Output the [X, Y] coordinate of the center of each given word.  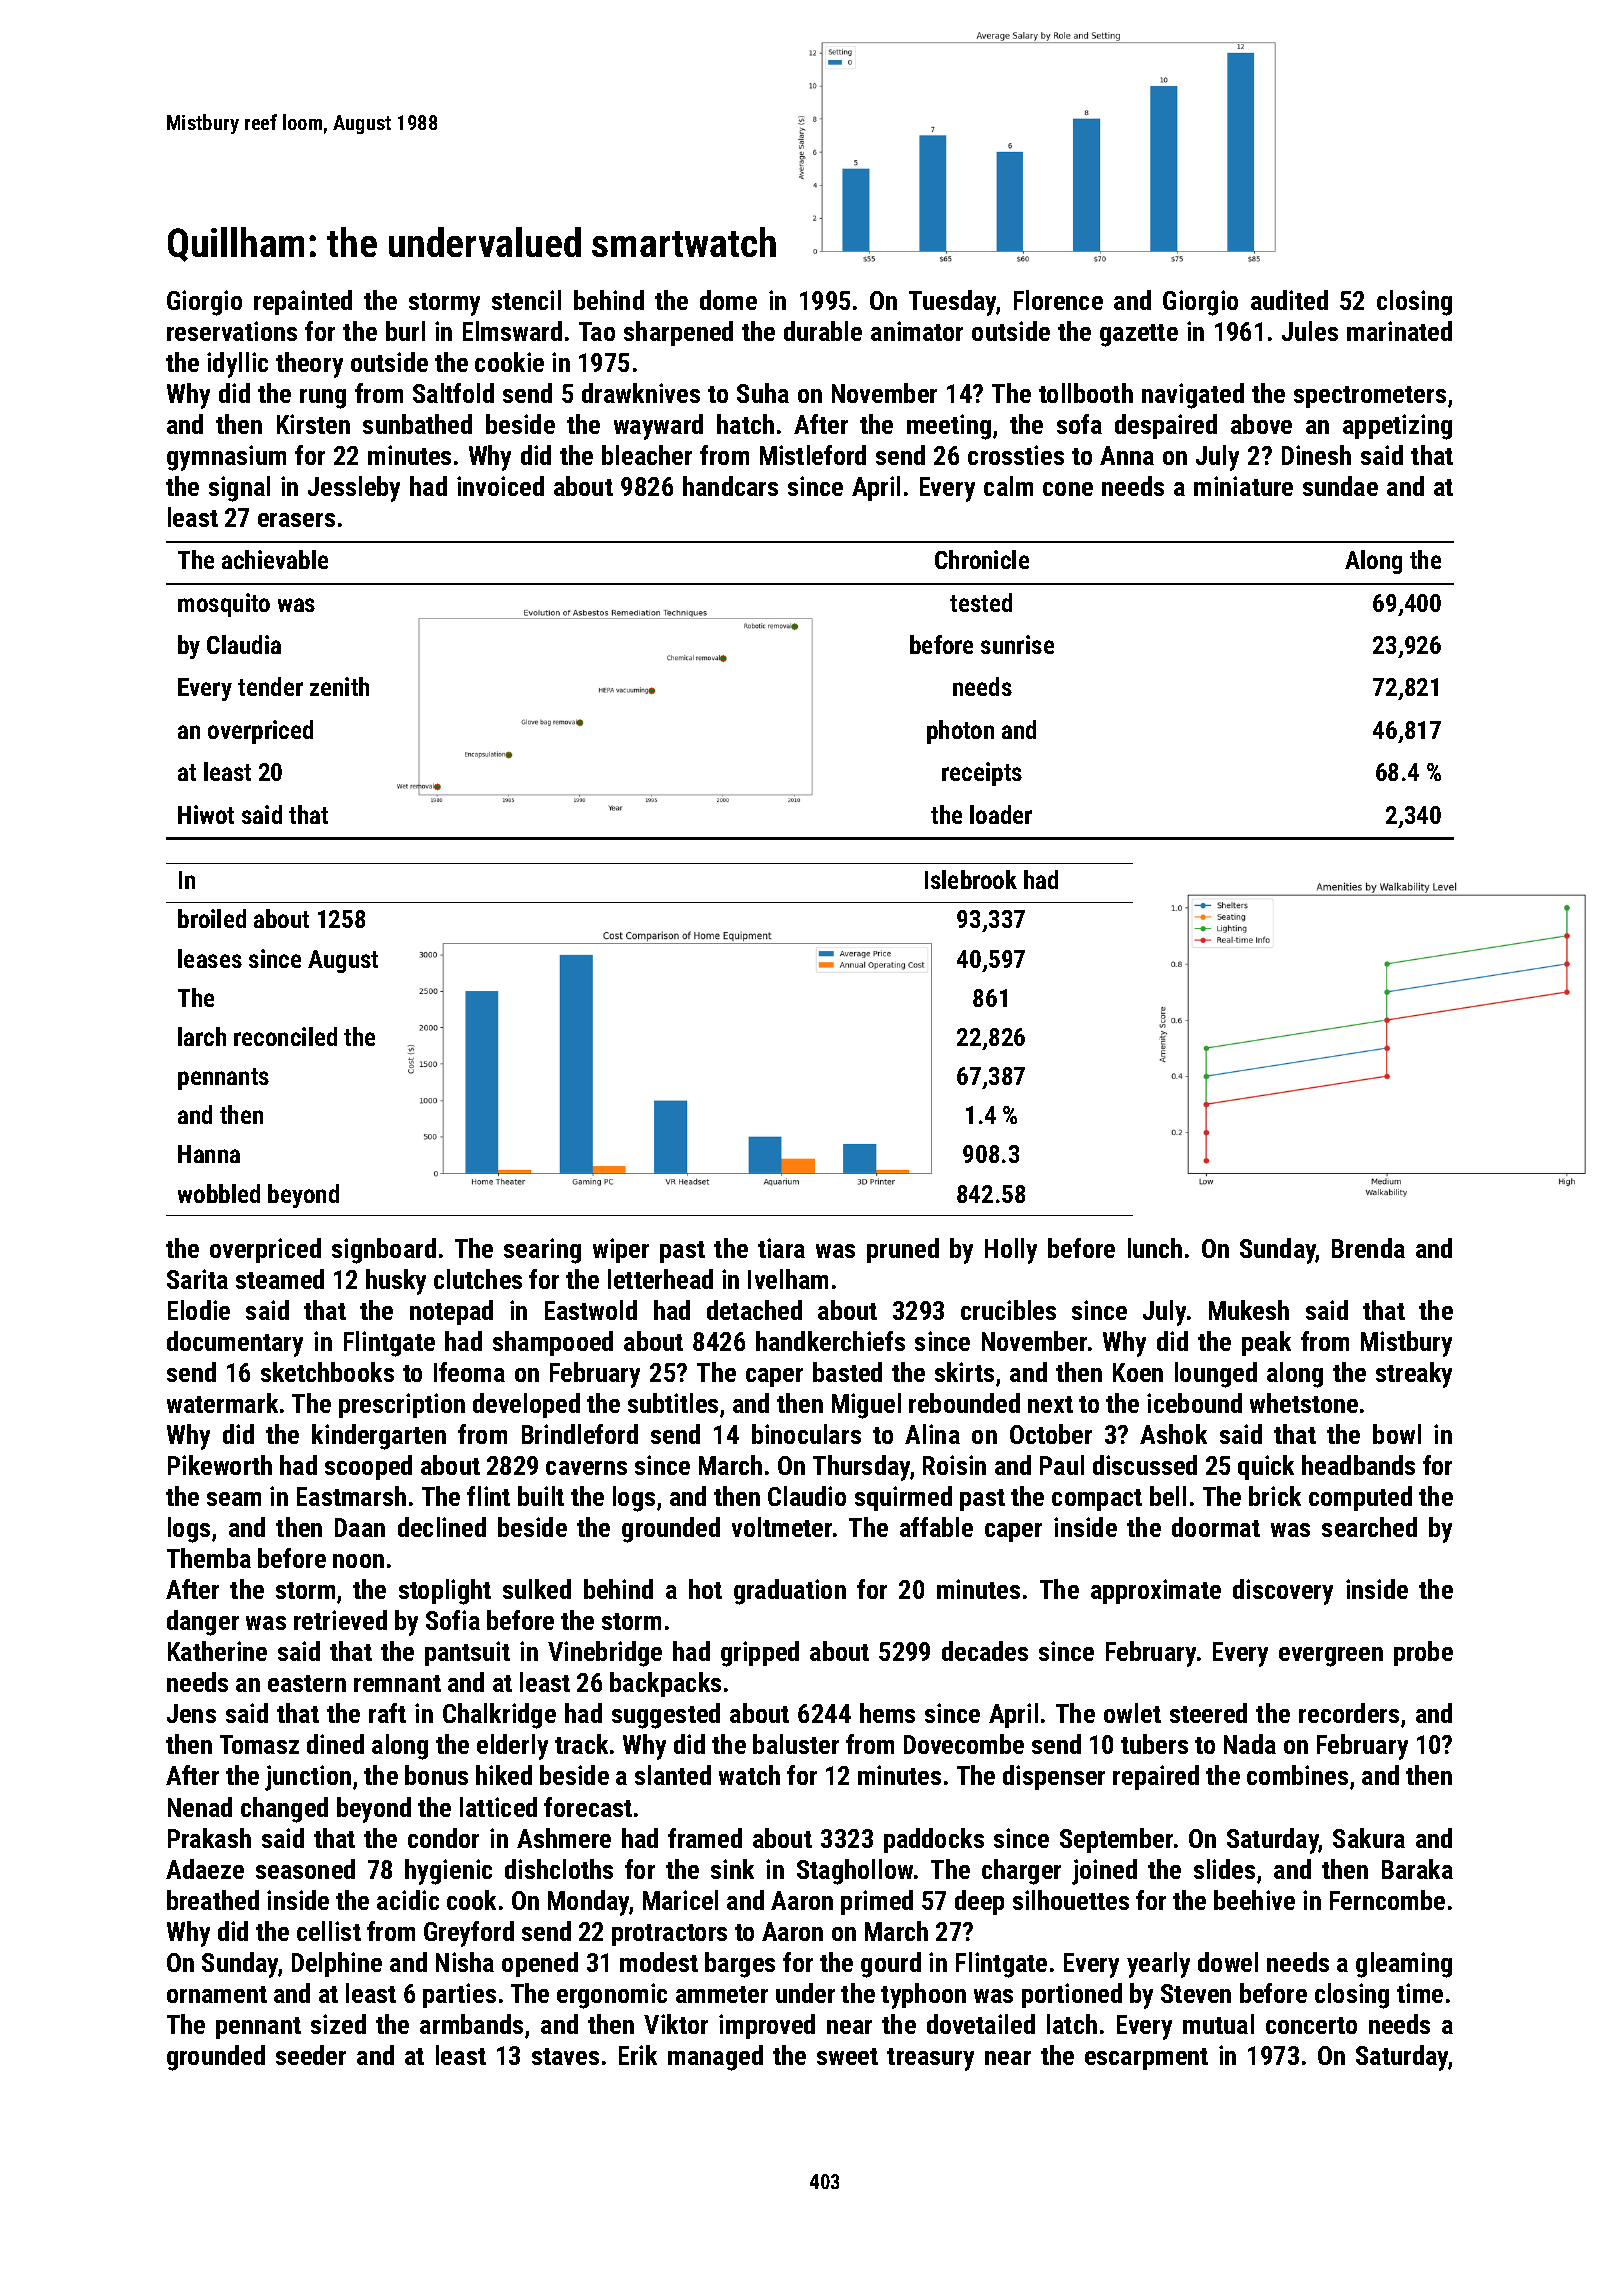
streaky [1414, 1375]
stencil [526, 300]
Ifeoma [469, 1372]
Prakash [209, 1838]
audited [1289, 300]
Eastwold [591, 1310]
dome [728, 300]
